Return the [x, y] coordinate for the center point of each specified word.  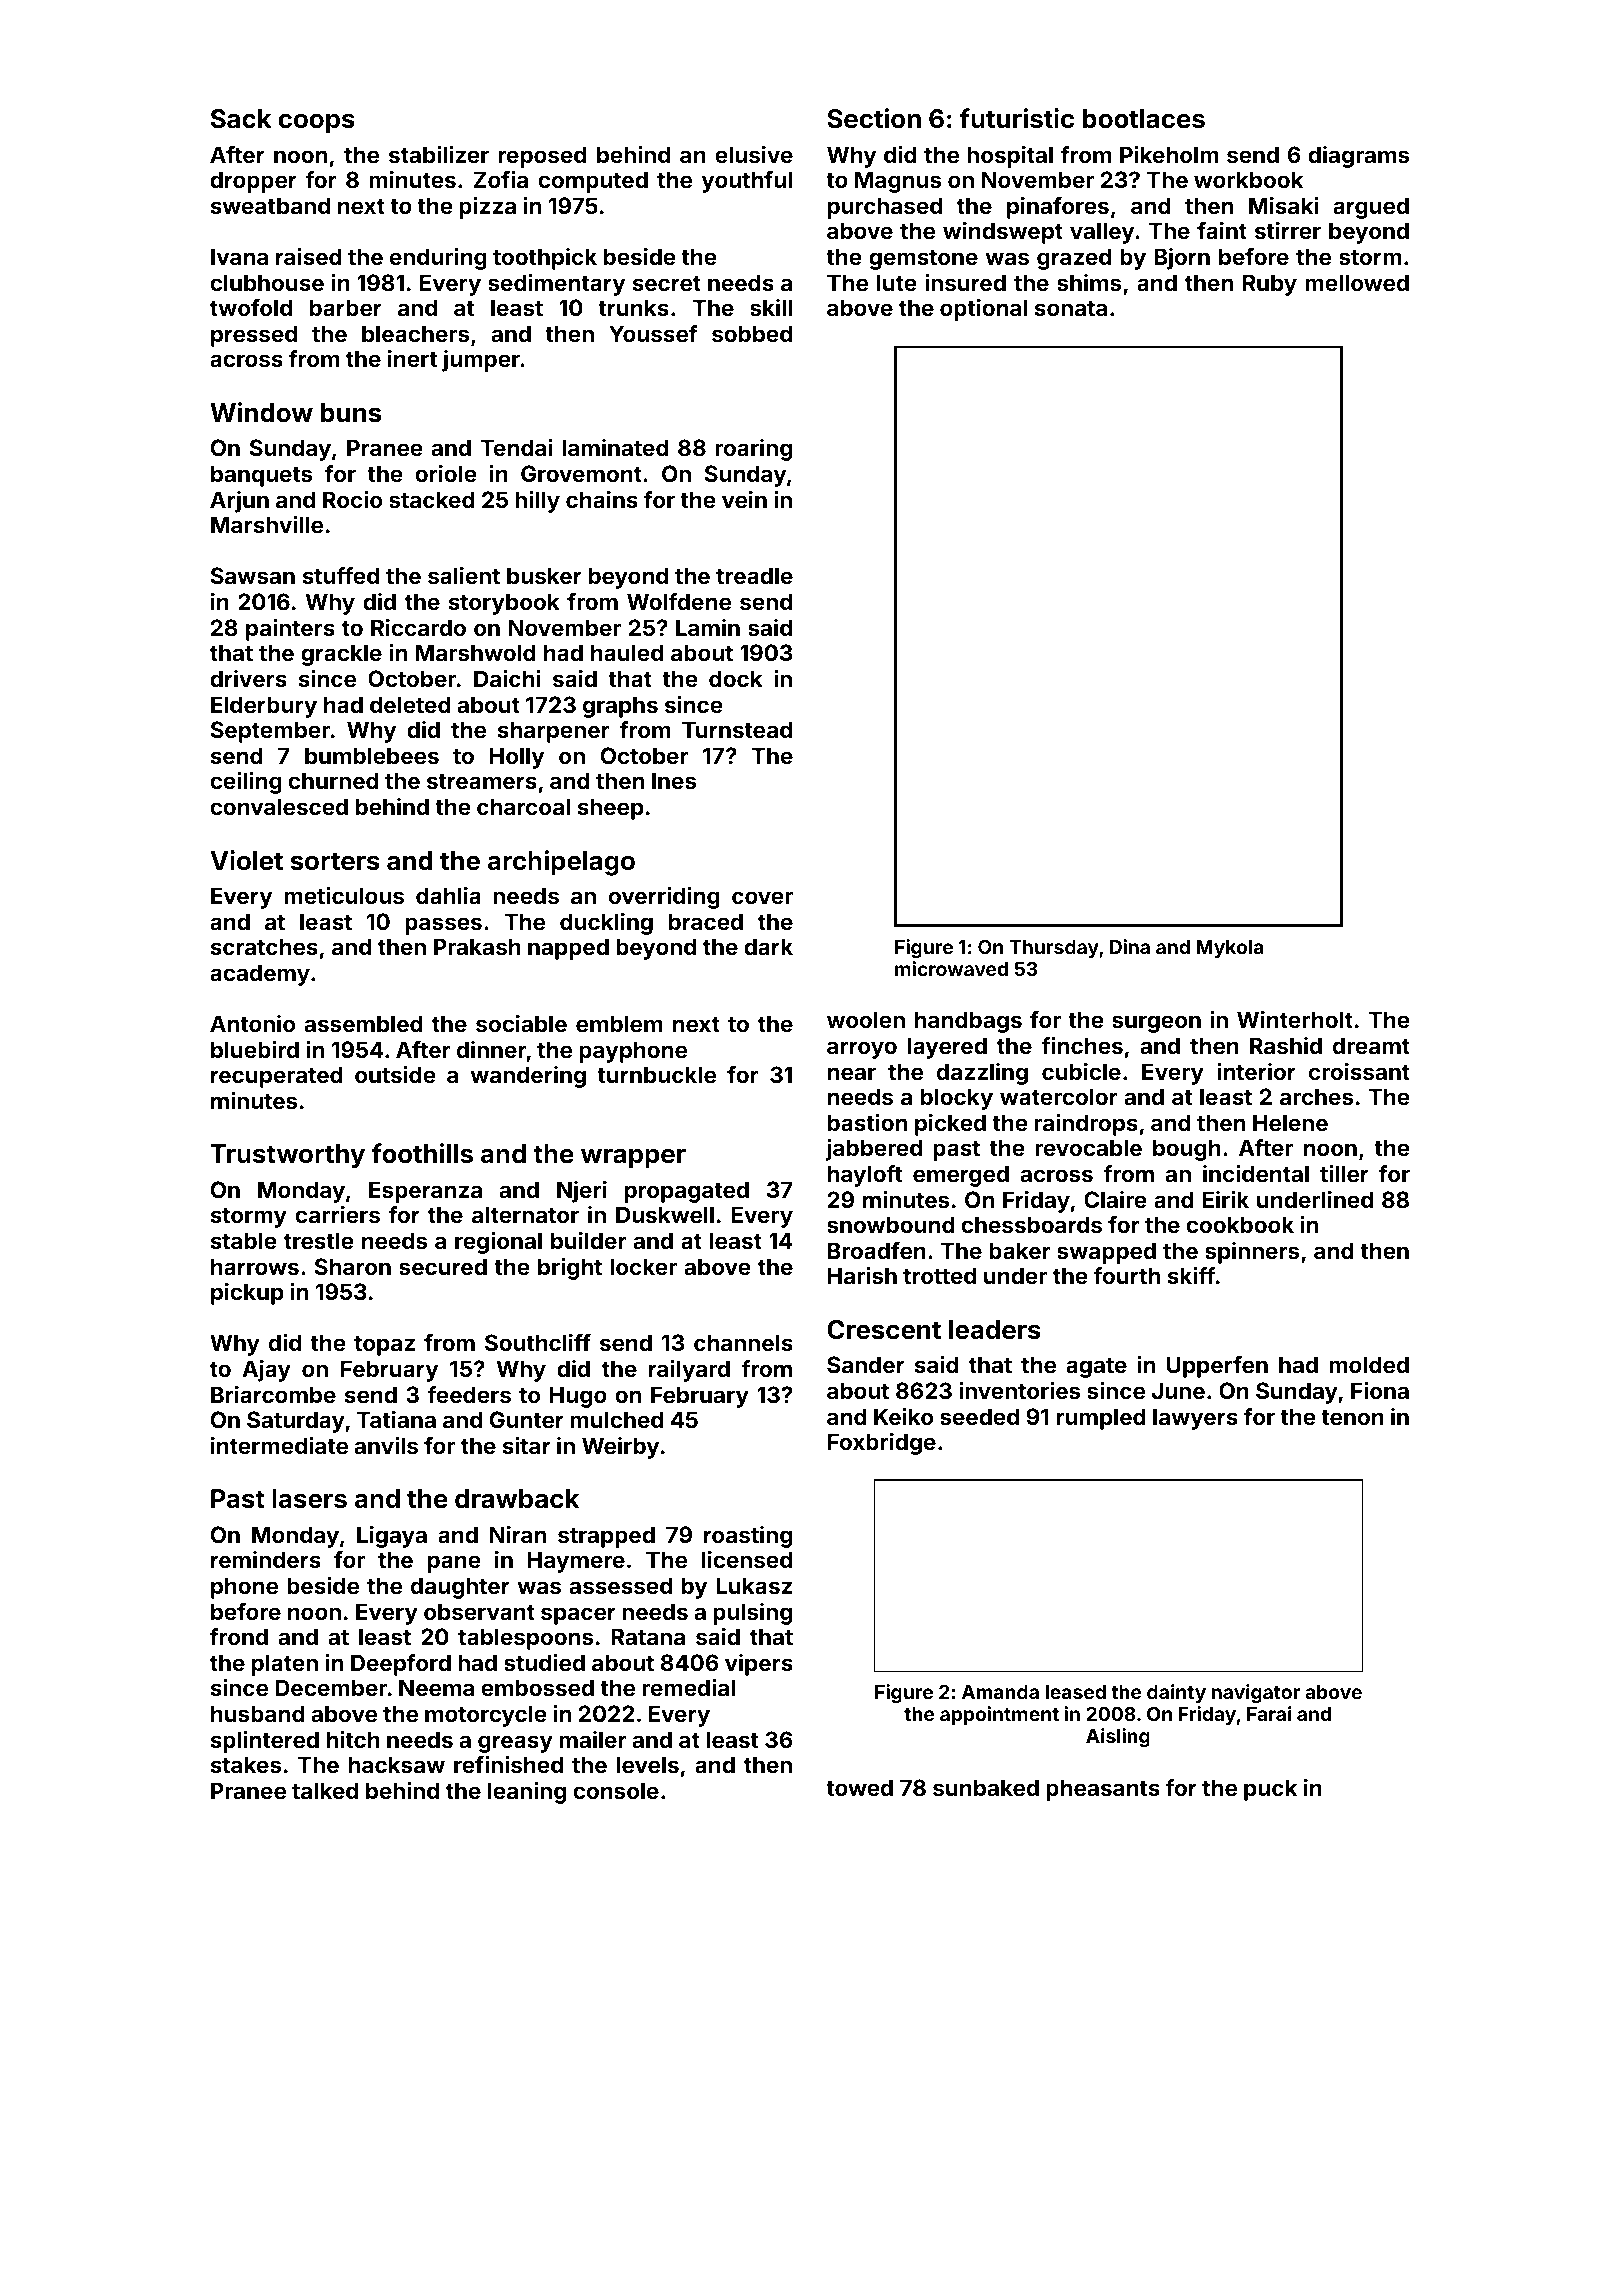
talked [325, 1790]
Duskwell [665, 1214]
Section [874, 118]
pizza [487, 208]
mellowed [1357, 282]
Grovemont [581, 473]
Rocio [352, 499]
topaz [384, 1346]
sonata [1071, 308]
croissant [1359, 1071]
